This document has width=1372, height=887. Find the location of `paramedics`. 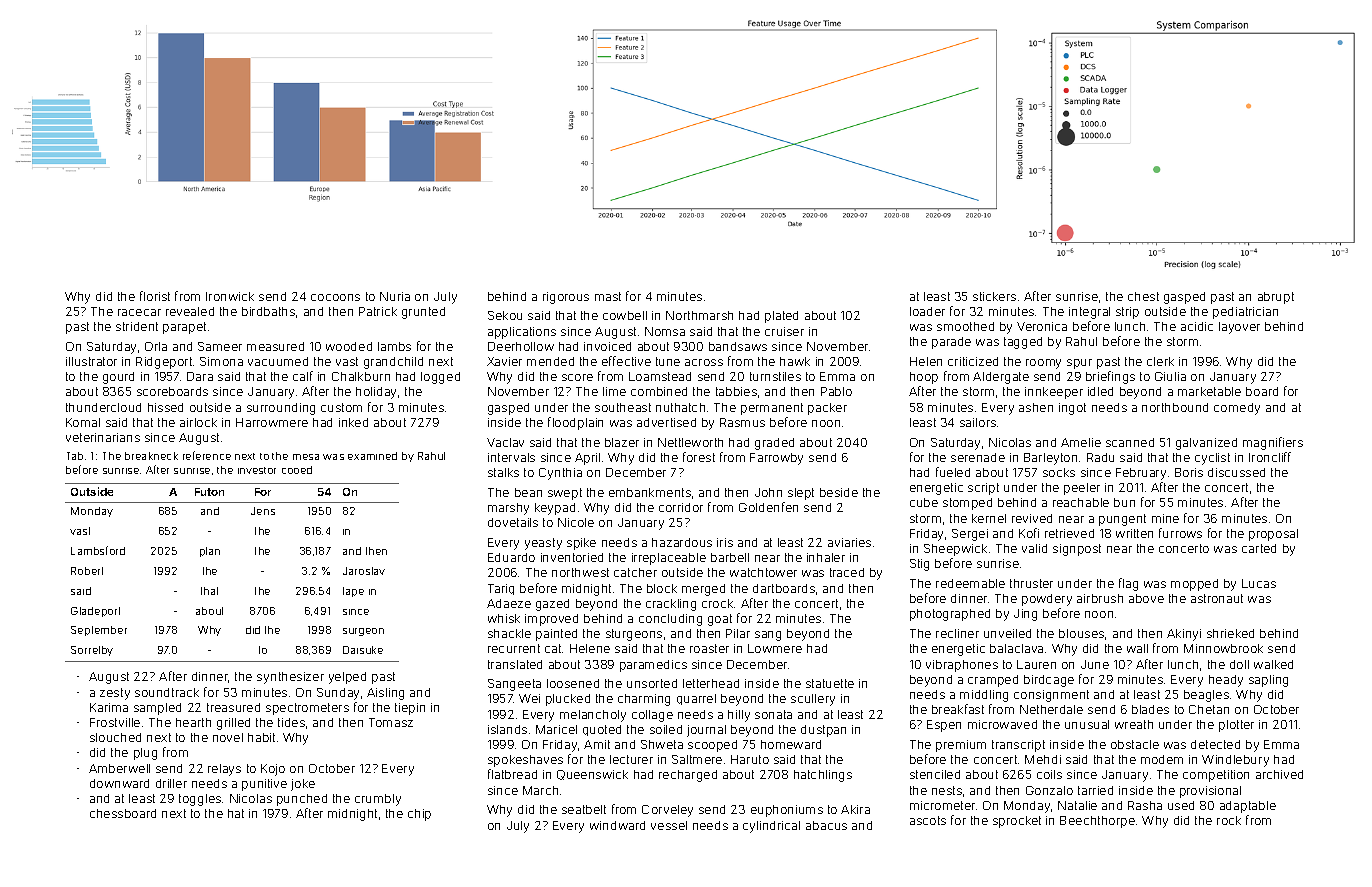

paramedics is located at coordinates (653, 666).
